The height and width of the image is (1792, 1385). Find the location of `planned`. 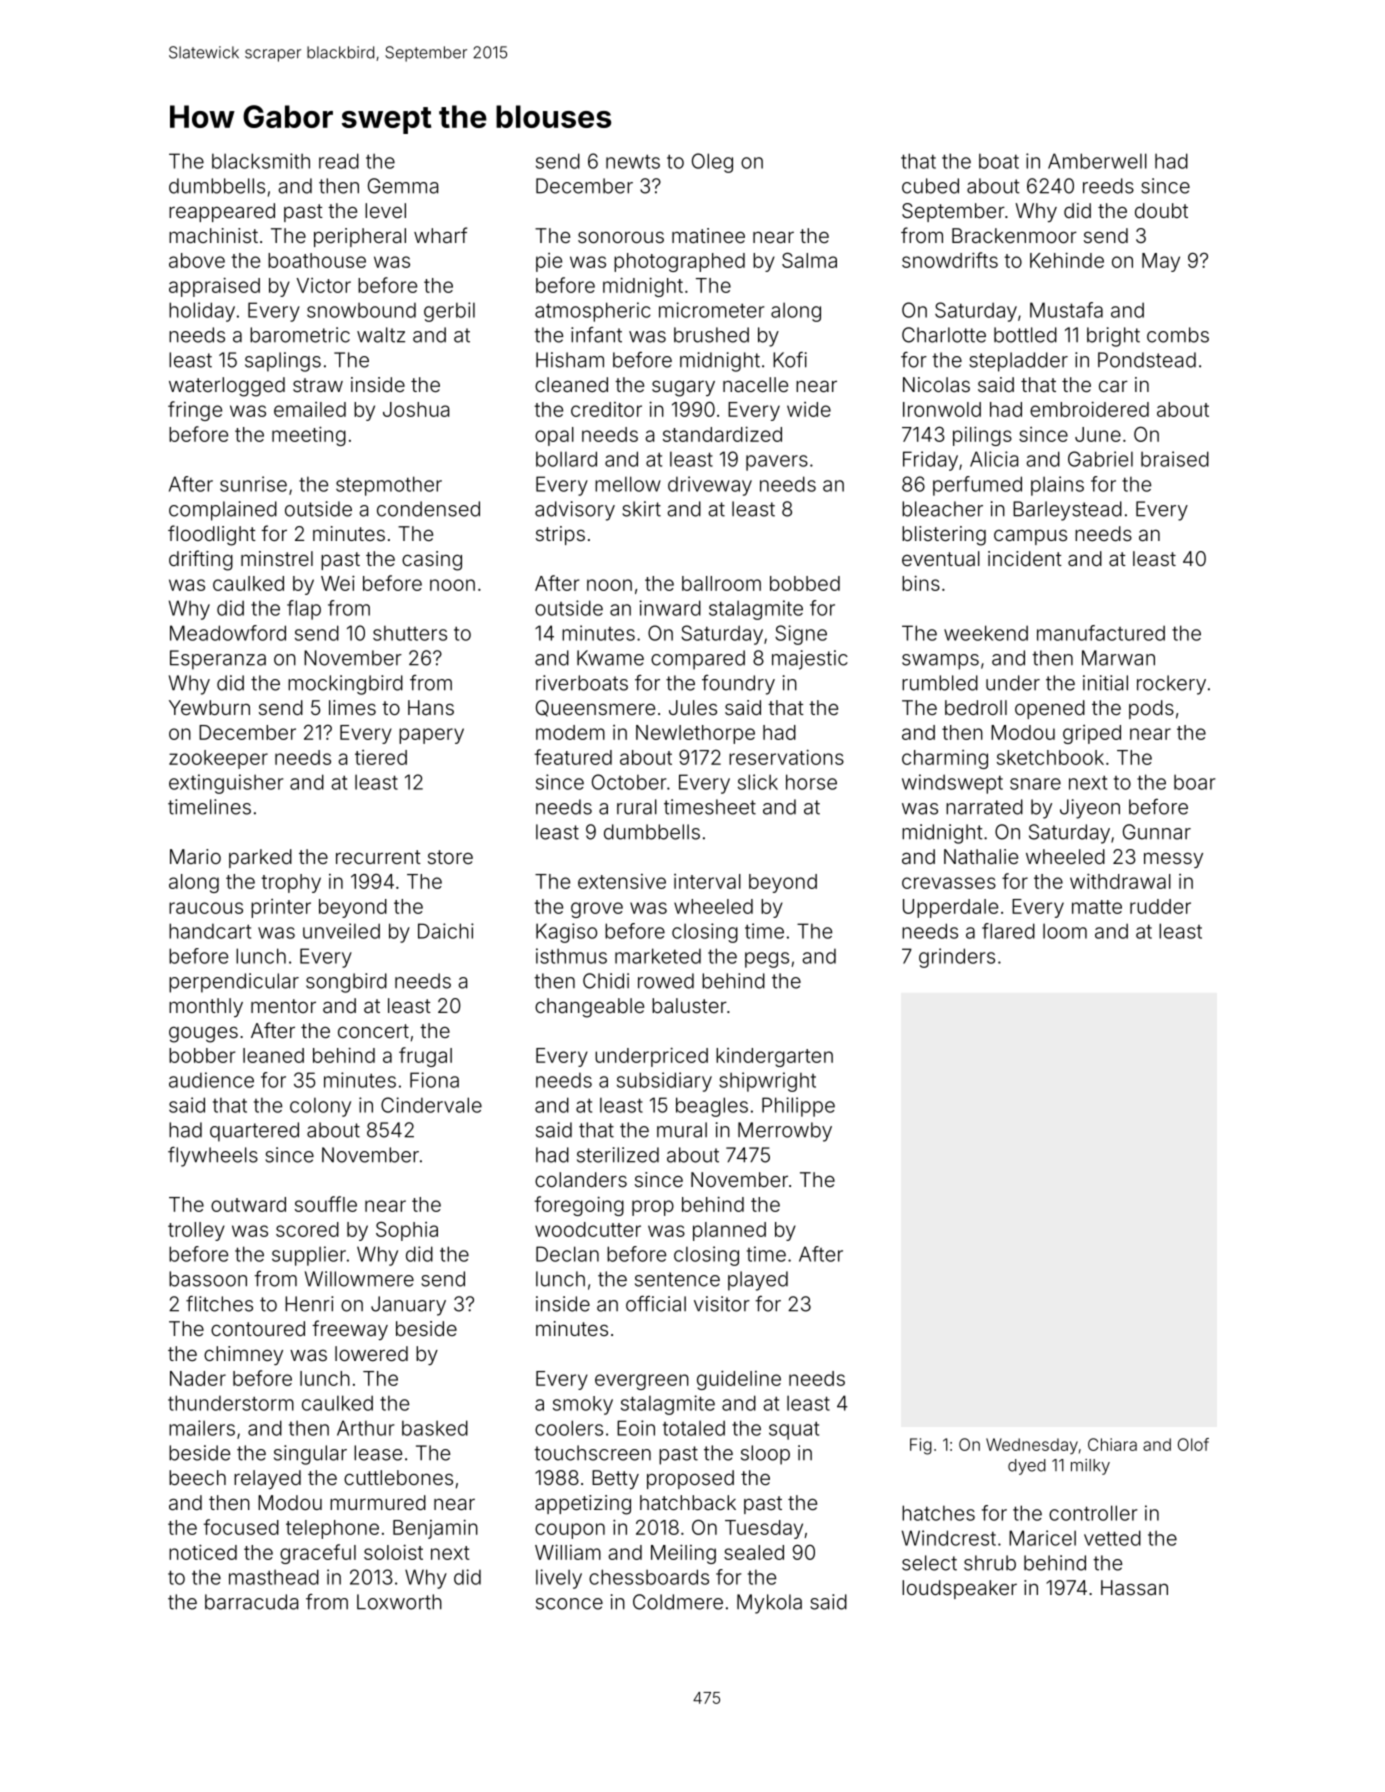

planned is located at coordinates (729, 1231).
